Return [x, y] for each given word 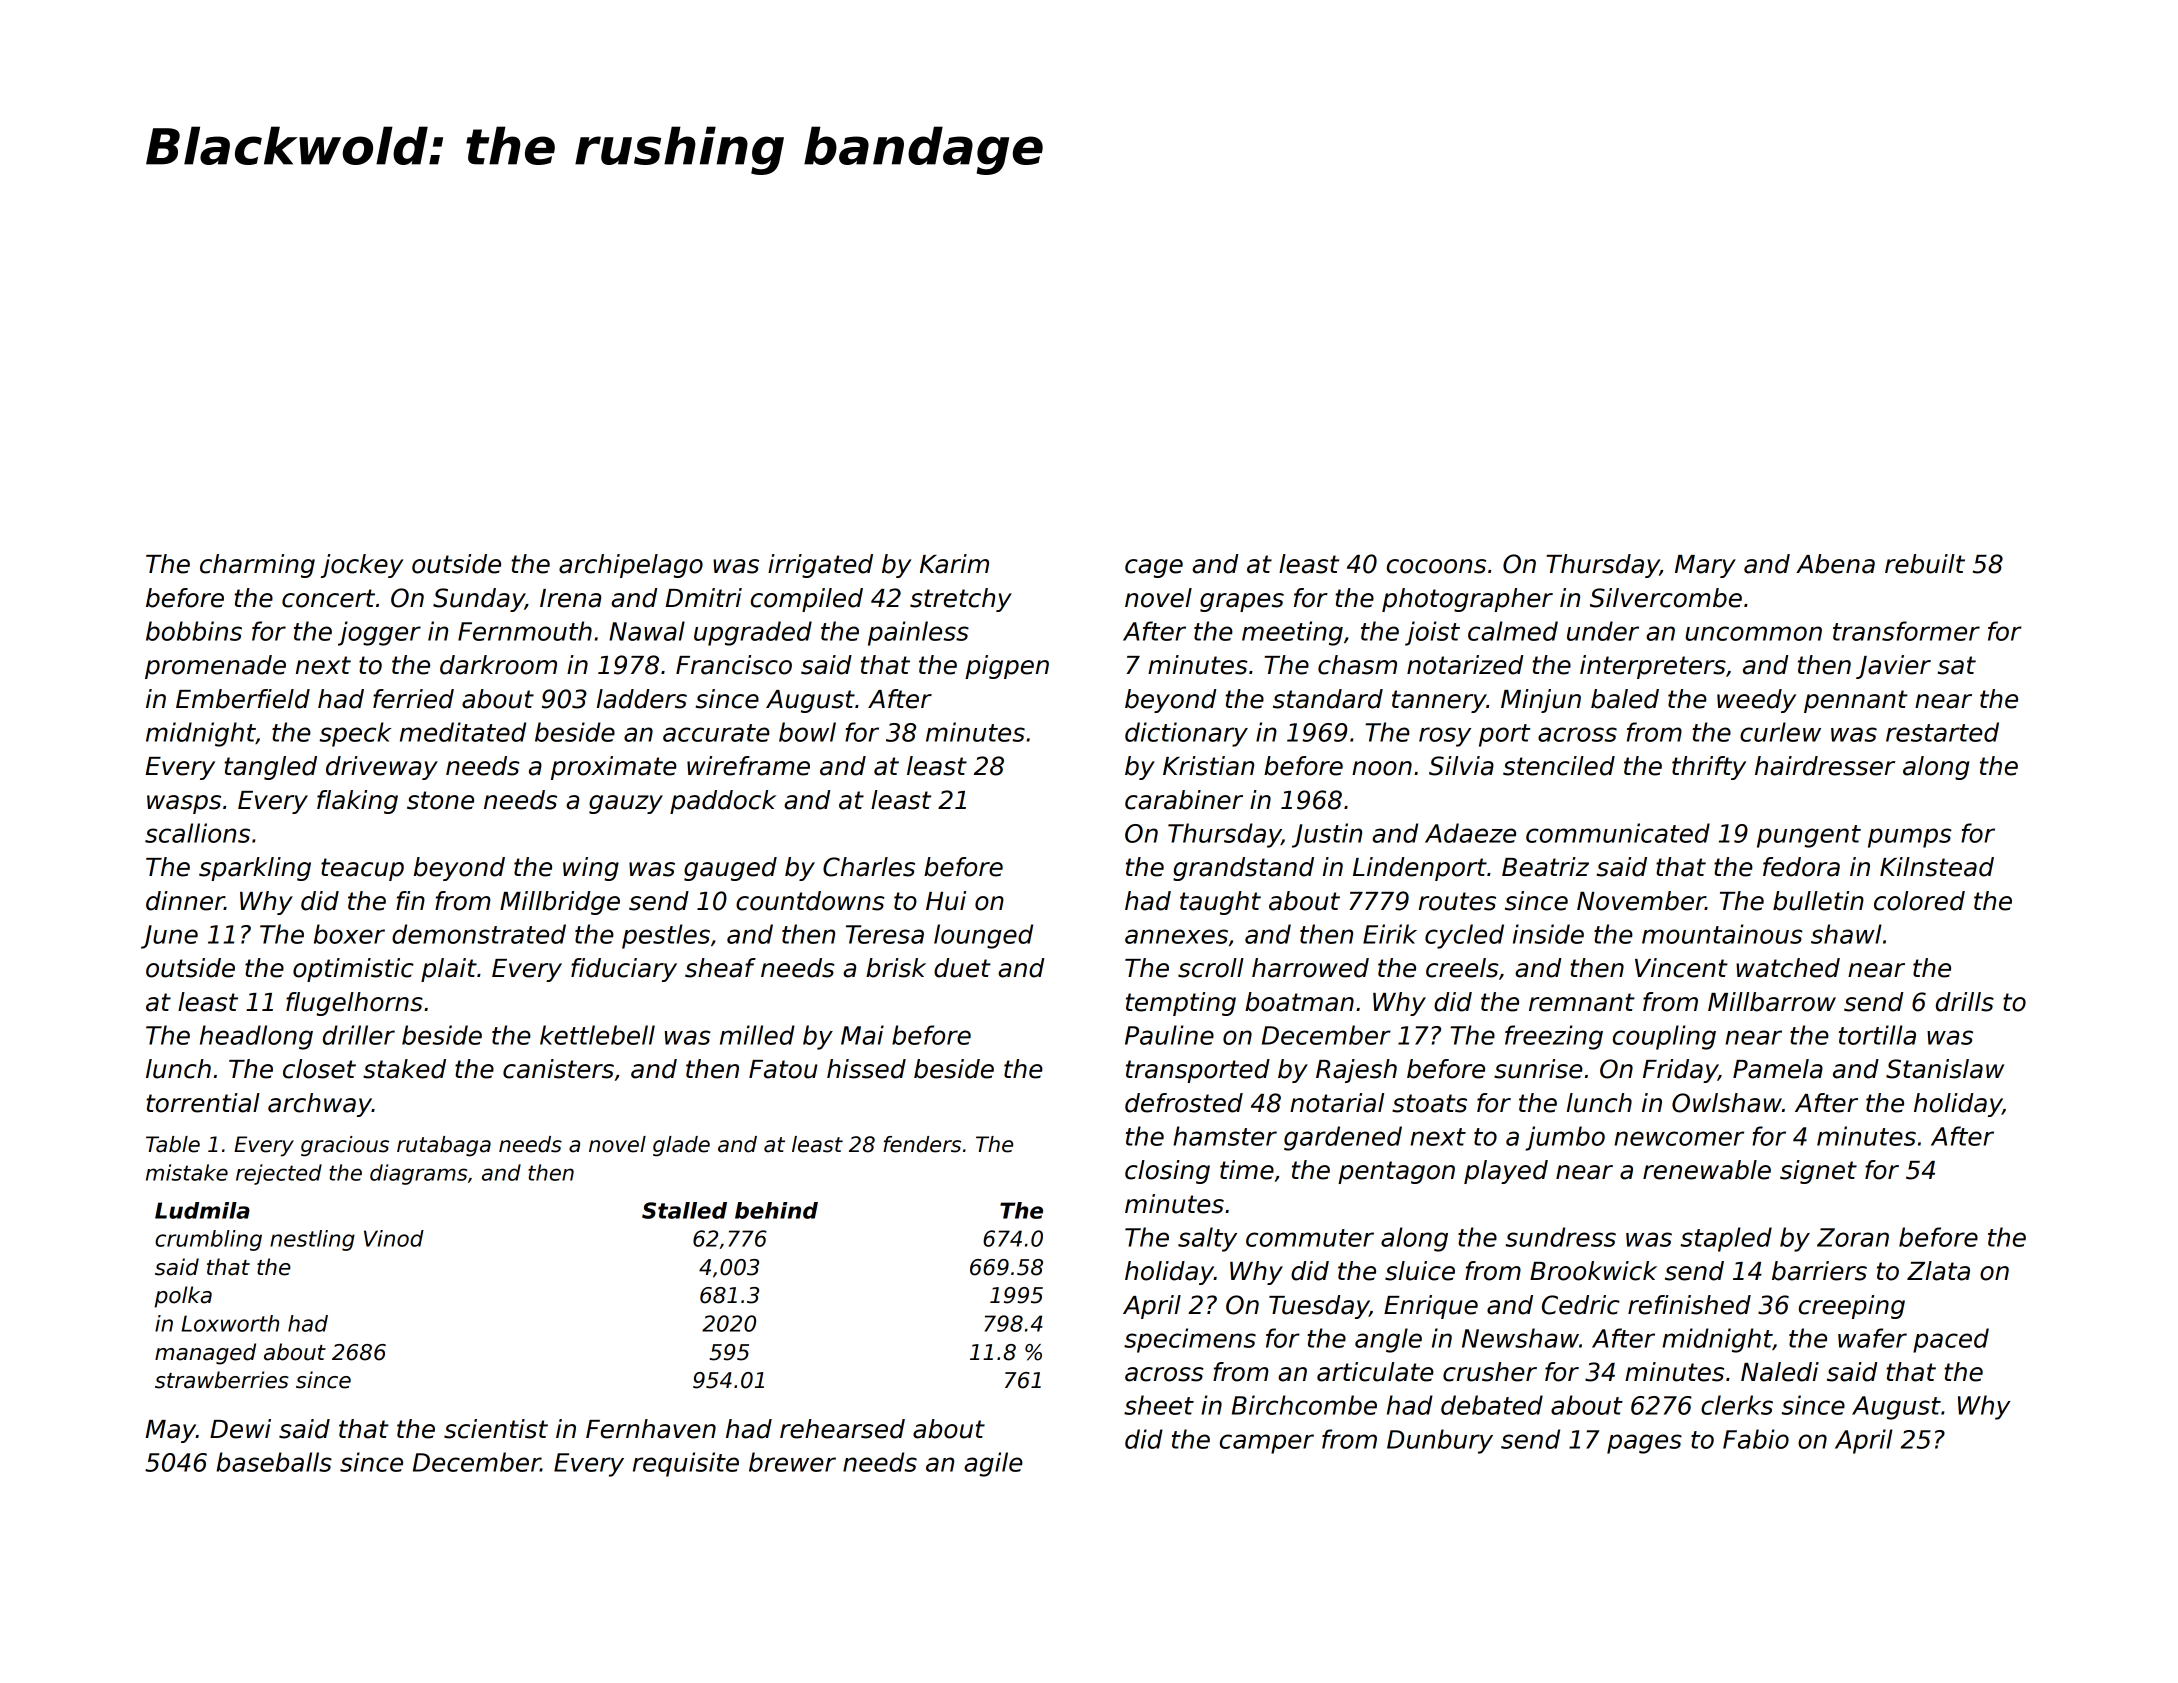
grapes [1242, 602]
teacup [362, 869]
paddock [723, 802]
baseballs [274, 1462]
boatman [1299, 1002]
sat [1957, 665]
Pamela [1778, 1069]
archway [320, 1105]
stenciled [1559, 766]
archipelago [631, 566]
